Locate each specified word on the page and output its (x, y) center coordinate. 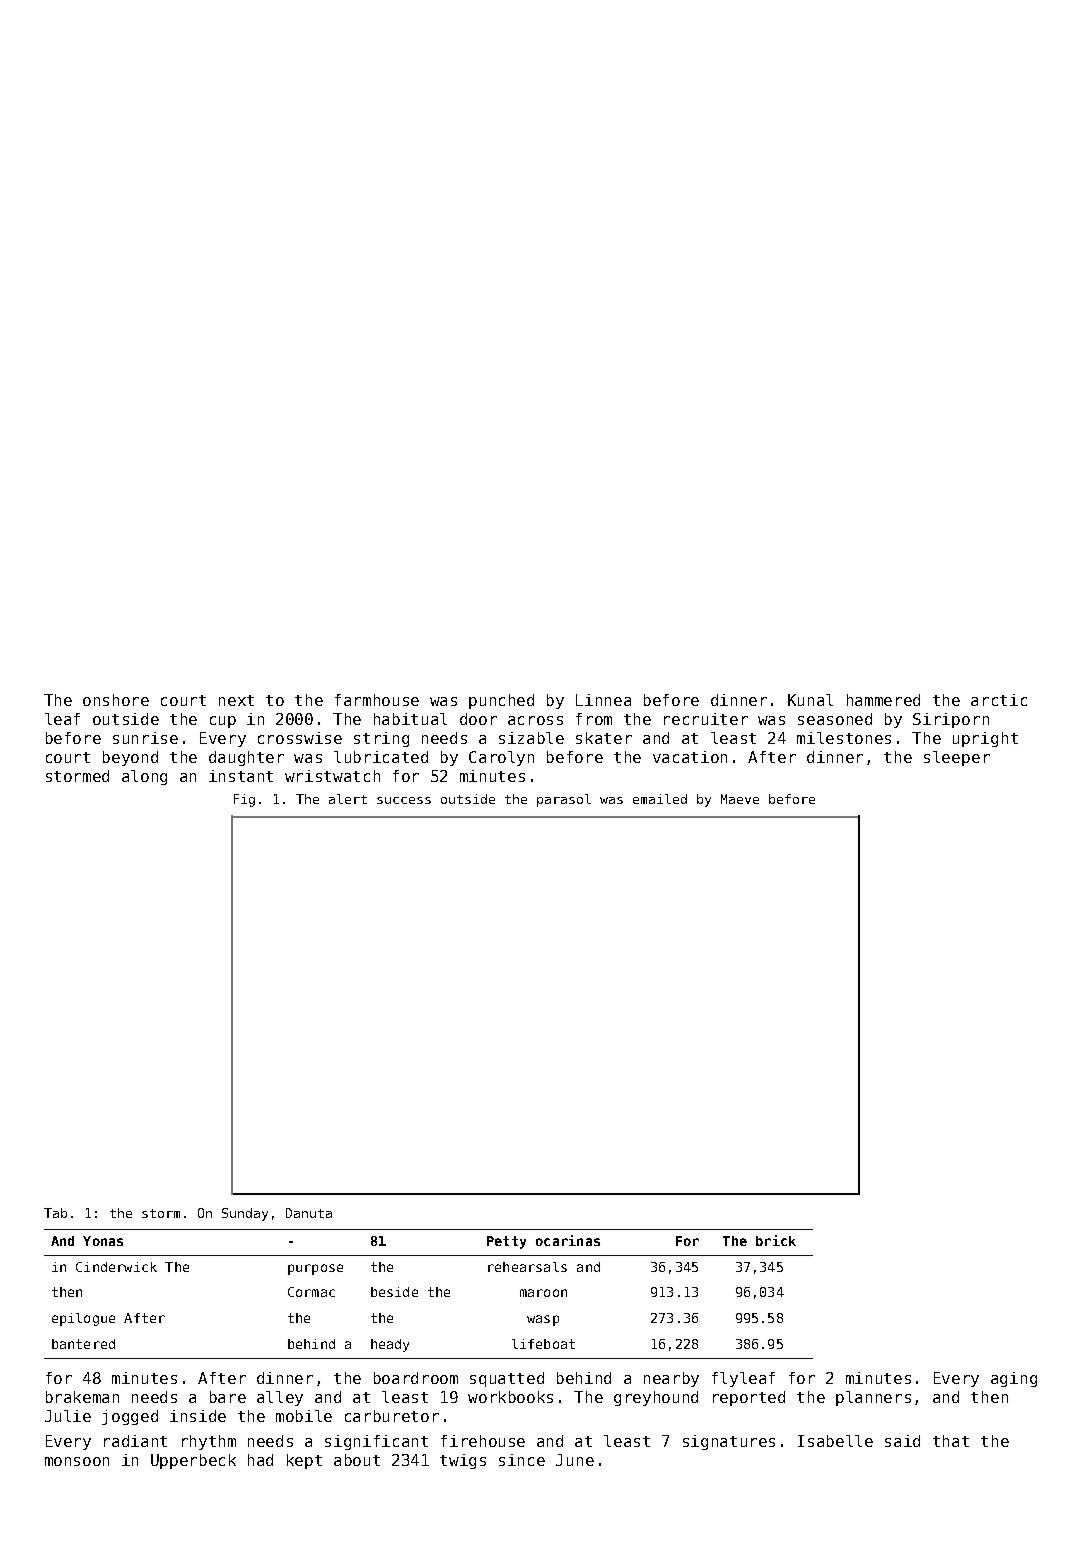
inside (198, 1416)
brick (776, 1240)
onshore (116, 700)
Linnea (603, 700)
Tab (55, 1213)
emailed (660, 799)
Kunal (810, 700)
